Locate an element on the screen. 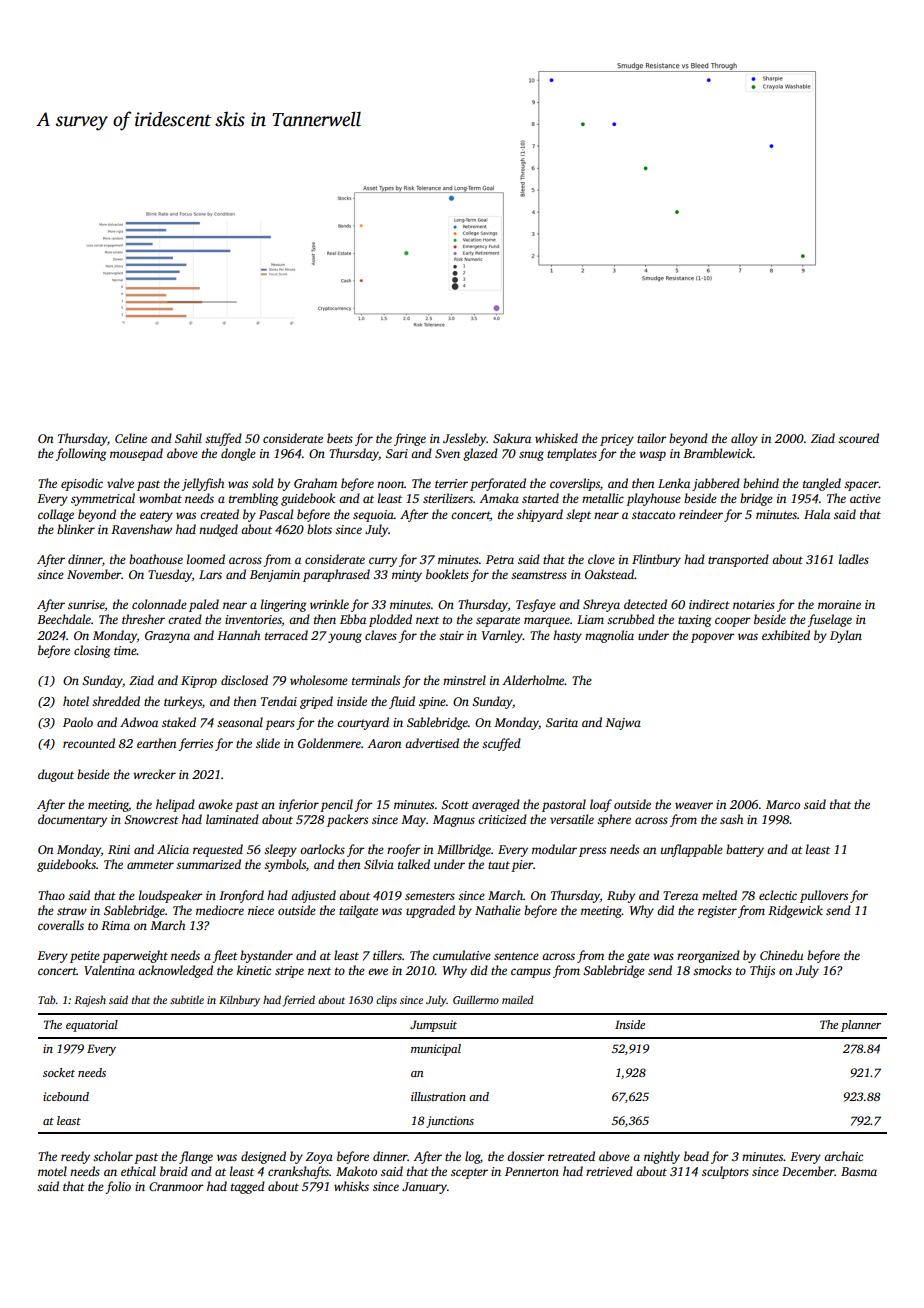 The image size is (924, 1308). Jessleby is located at coordinates (465, 439).
